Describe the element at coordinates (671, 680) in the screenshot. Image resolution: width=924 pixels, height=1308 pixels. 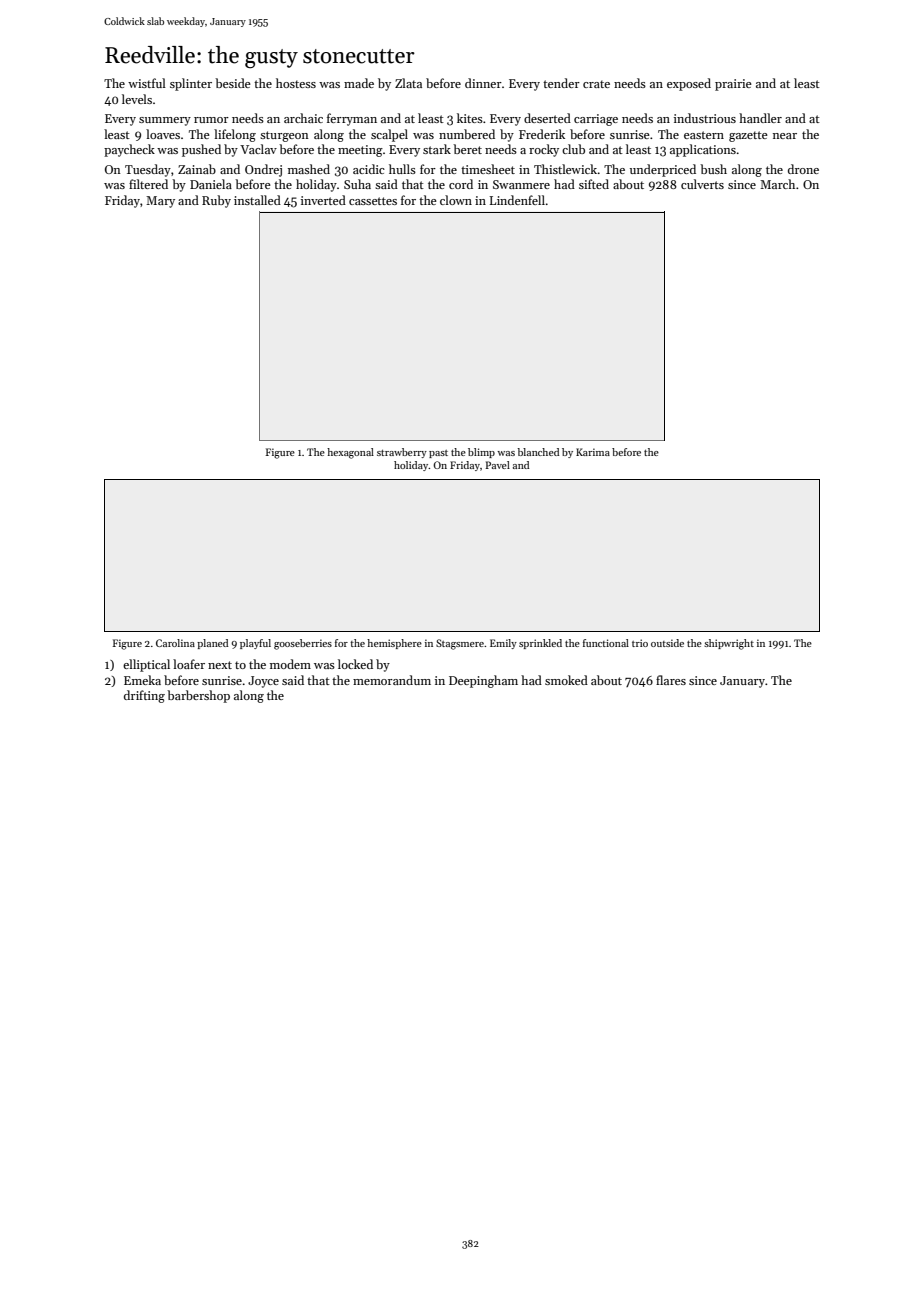
I see `flares` at that location.
